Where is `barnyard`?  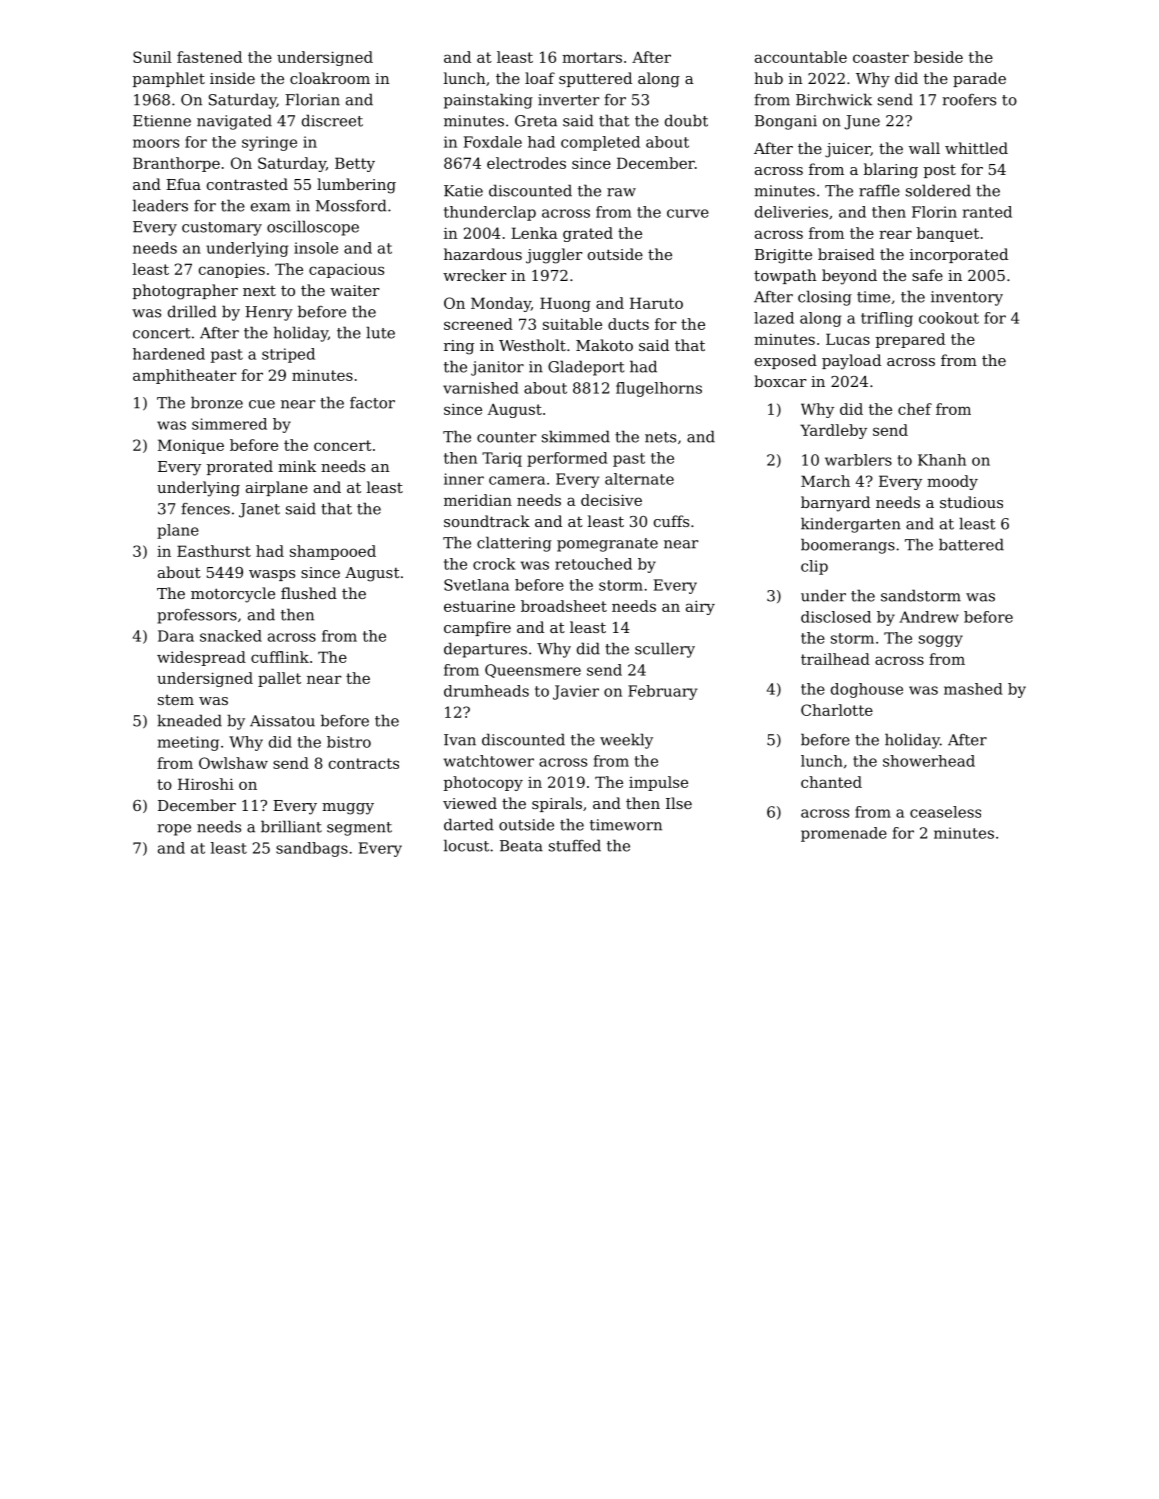
barnyard is located at coordinates (835, 504).
